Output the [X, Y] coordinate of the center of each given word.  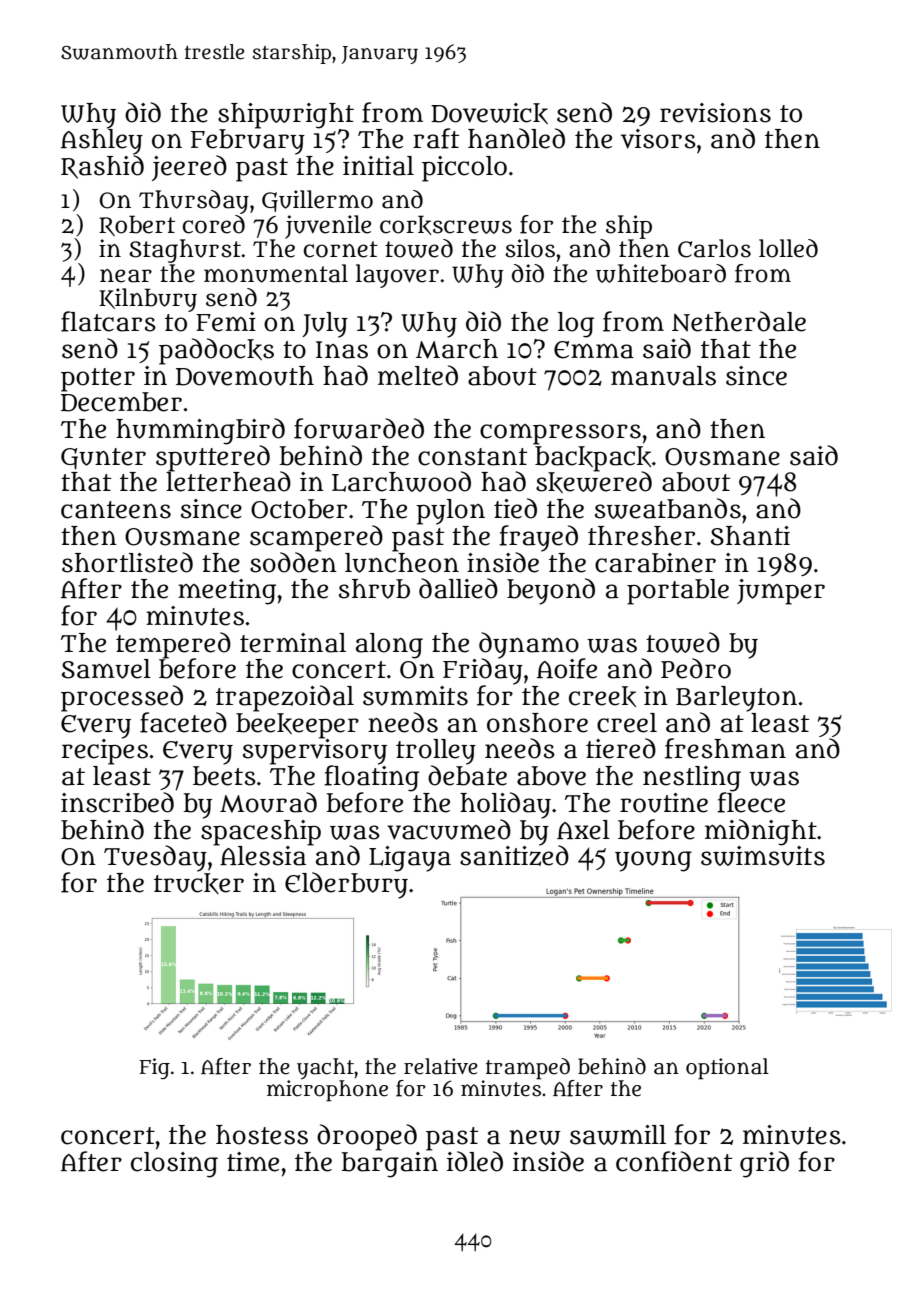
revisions [715, 113]
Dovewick [489, 113]
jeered [189, 168]
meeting [227, 592]
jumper [781, 592]
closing [174, 1165]
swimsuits [763, 855]
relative [441, 1066]
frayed [538, 538]
